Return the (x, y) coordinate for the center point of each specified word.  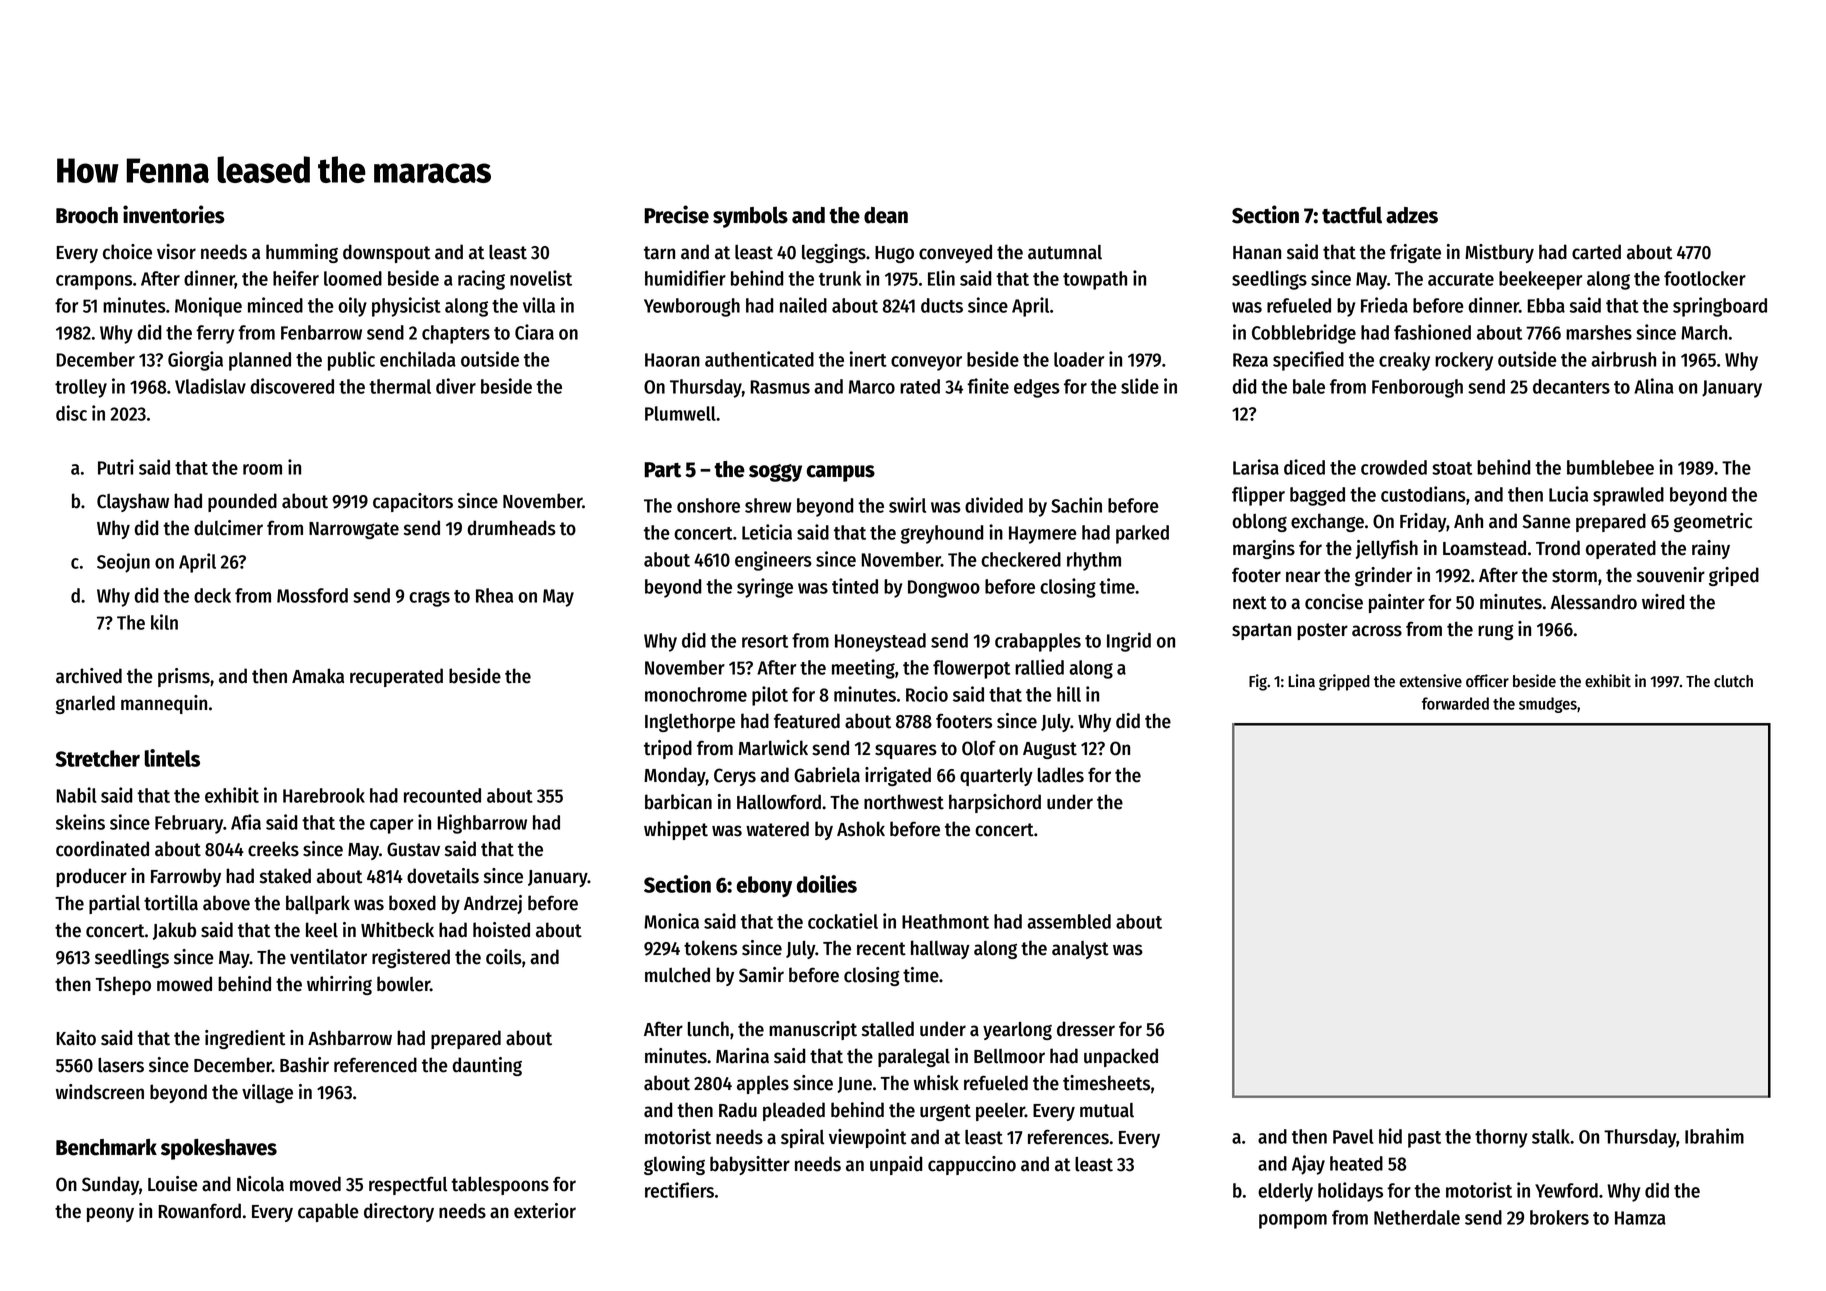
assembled (1069, 921)
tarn (659, 253)
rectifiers (679, 1190)
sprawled (1628, 496)
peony (110, 1214)
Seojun (123, 563)
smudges (1548, 705)
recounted (442, 795)
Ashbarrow (350, 1038)
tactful (1352, 215)
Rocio (927, 694)
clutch (1733, 681)
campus (841, 473)
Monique (208, 307)
